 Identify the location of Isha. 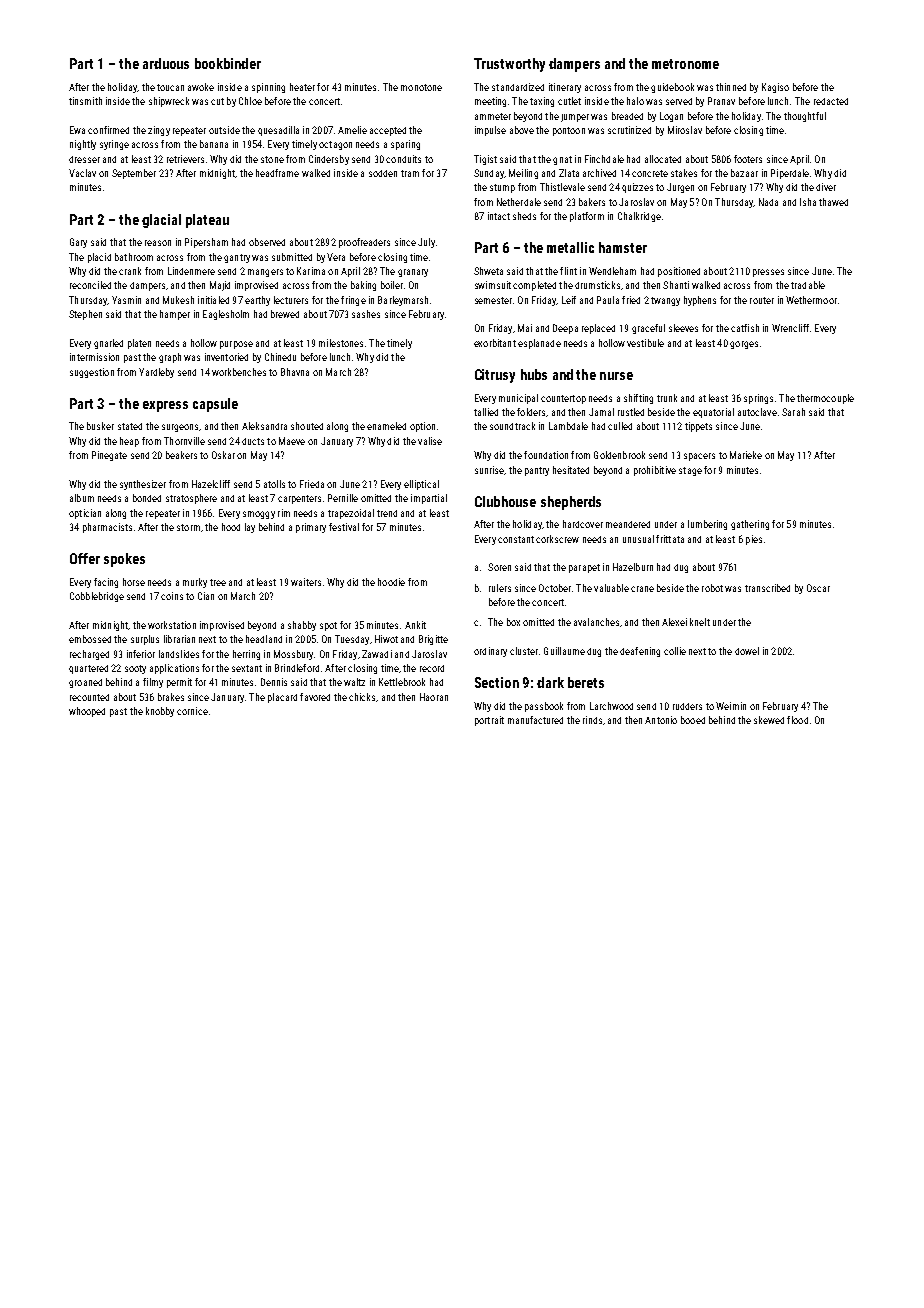
(808, 202).
